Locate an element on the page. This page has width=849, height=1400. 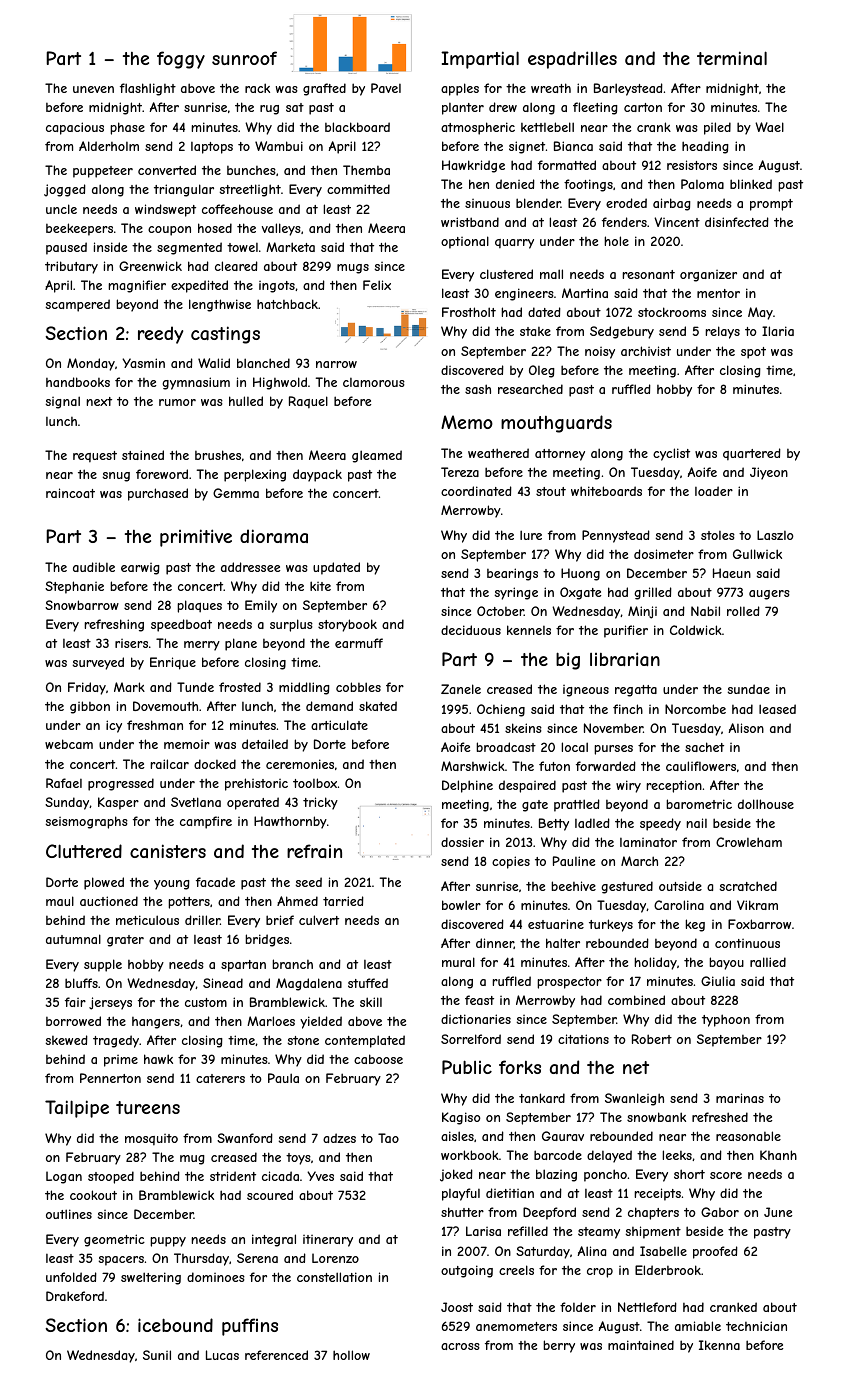
Snowbarrow is located at coordinates (82, 605).
